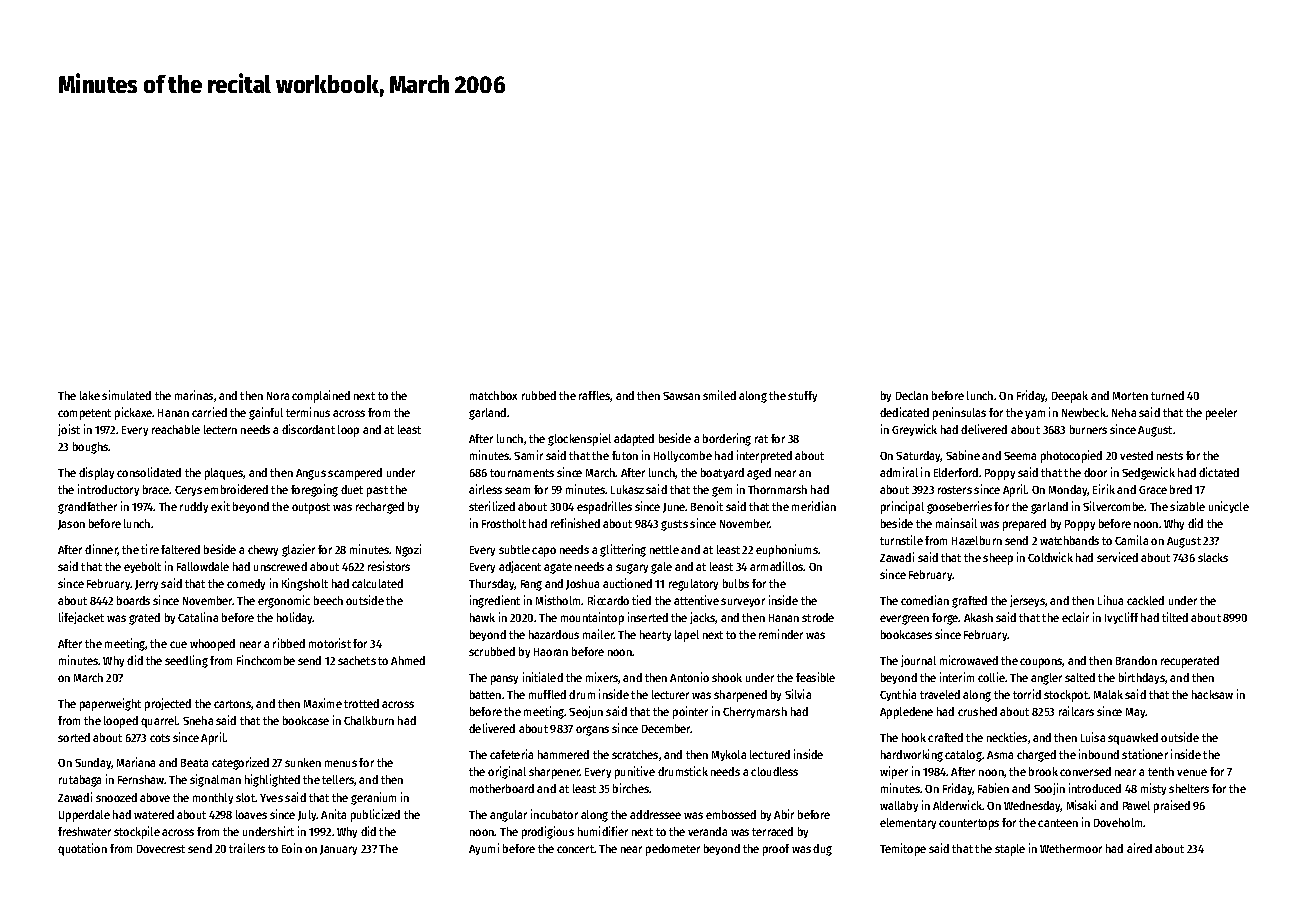 The width and height of the document is (1308, 924). I want to click on Seojun, so click(586, 712).
